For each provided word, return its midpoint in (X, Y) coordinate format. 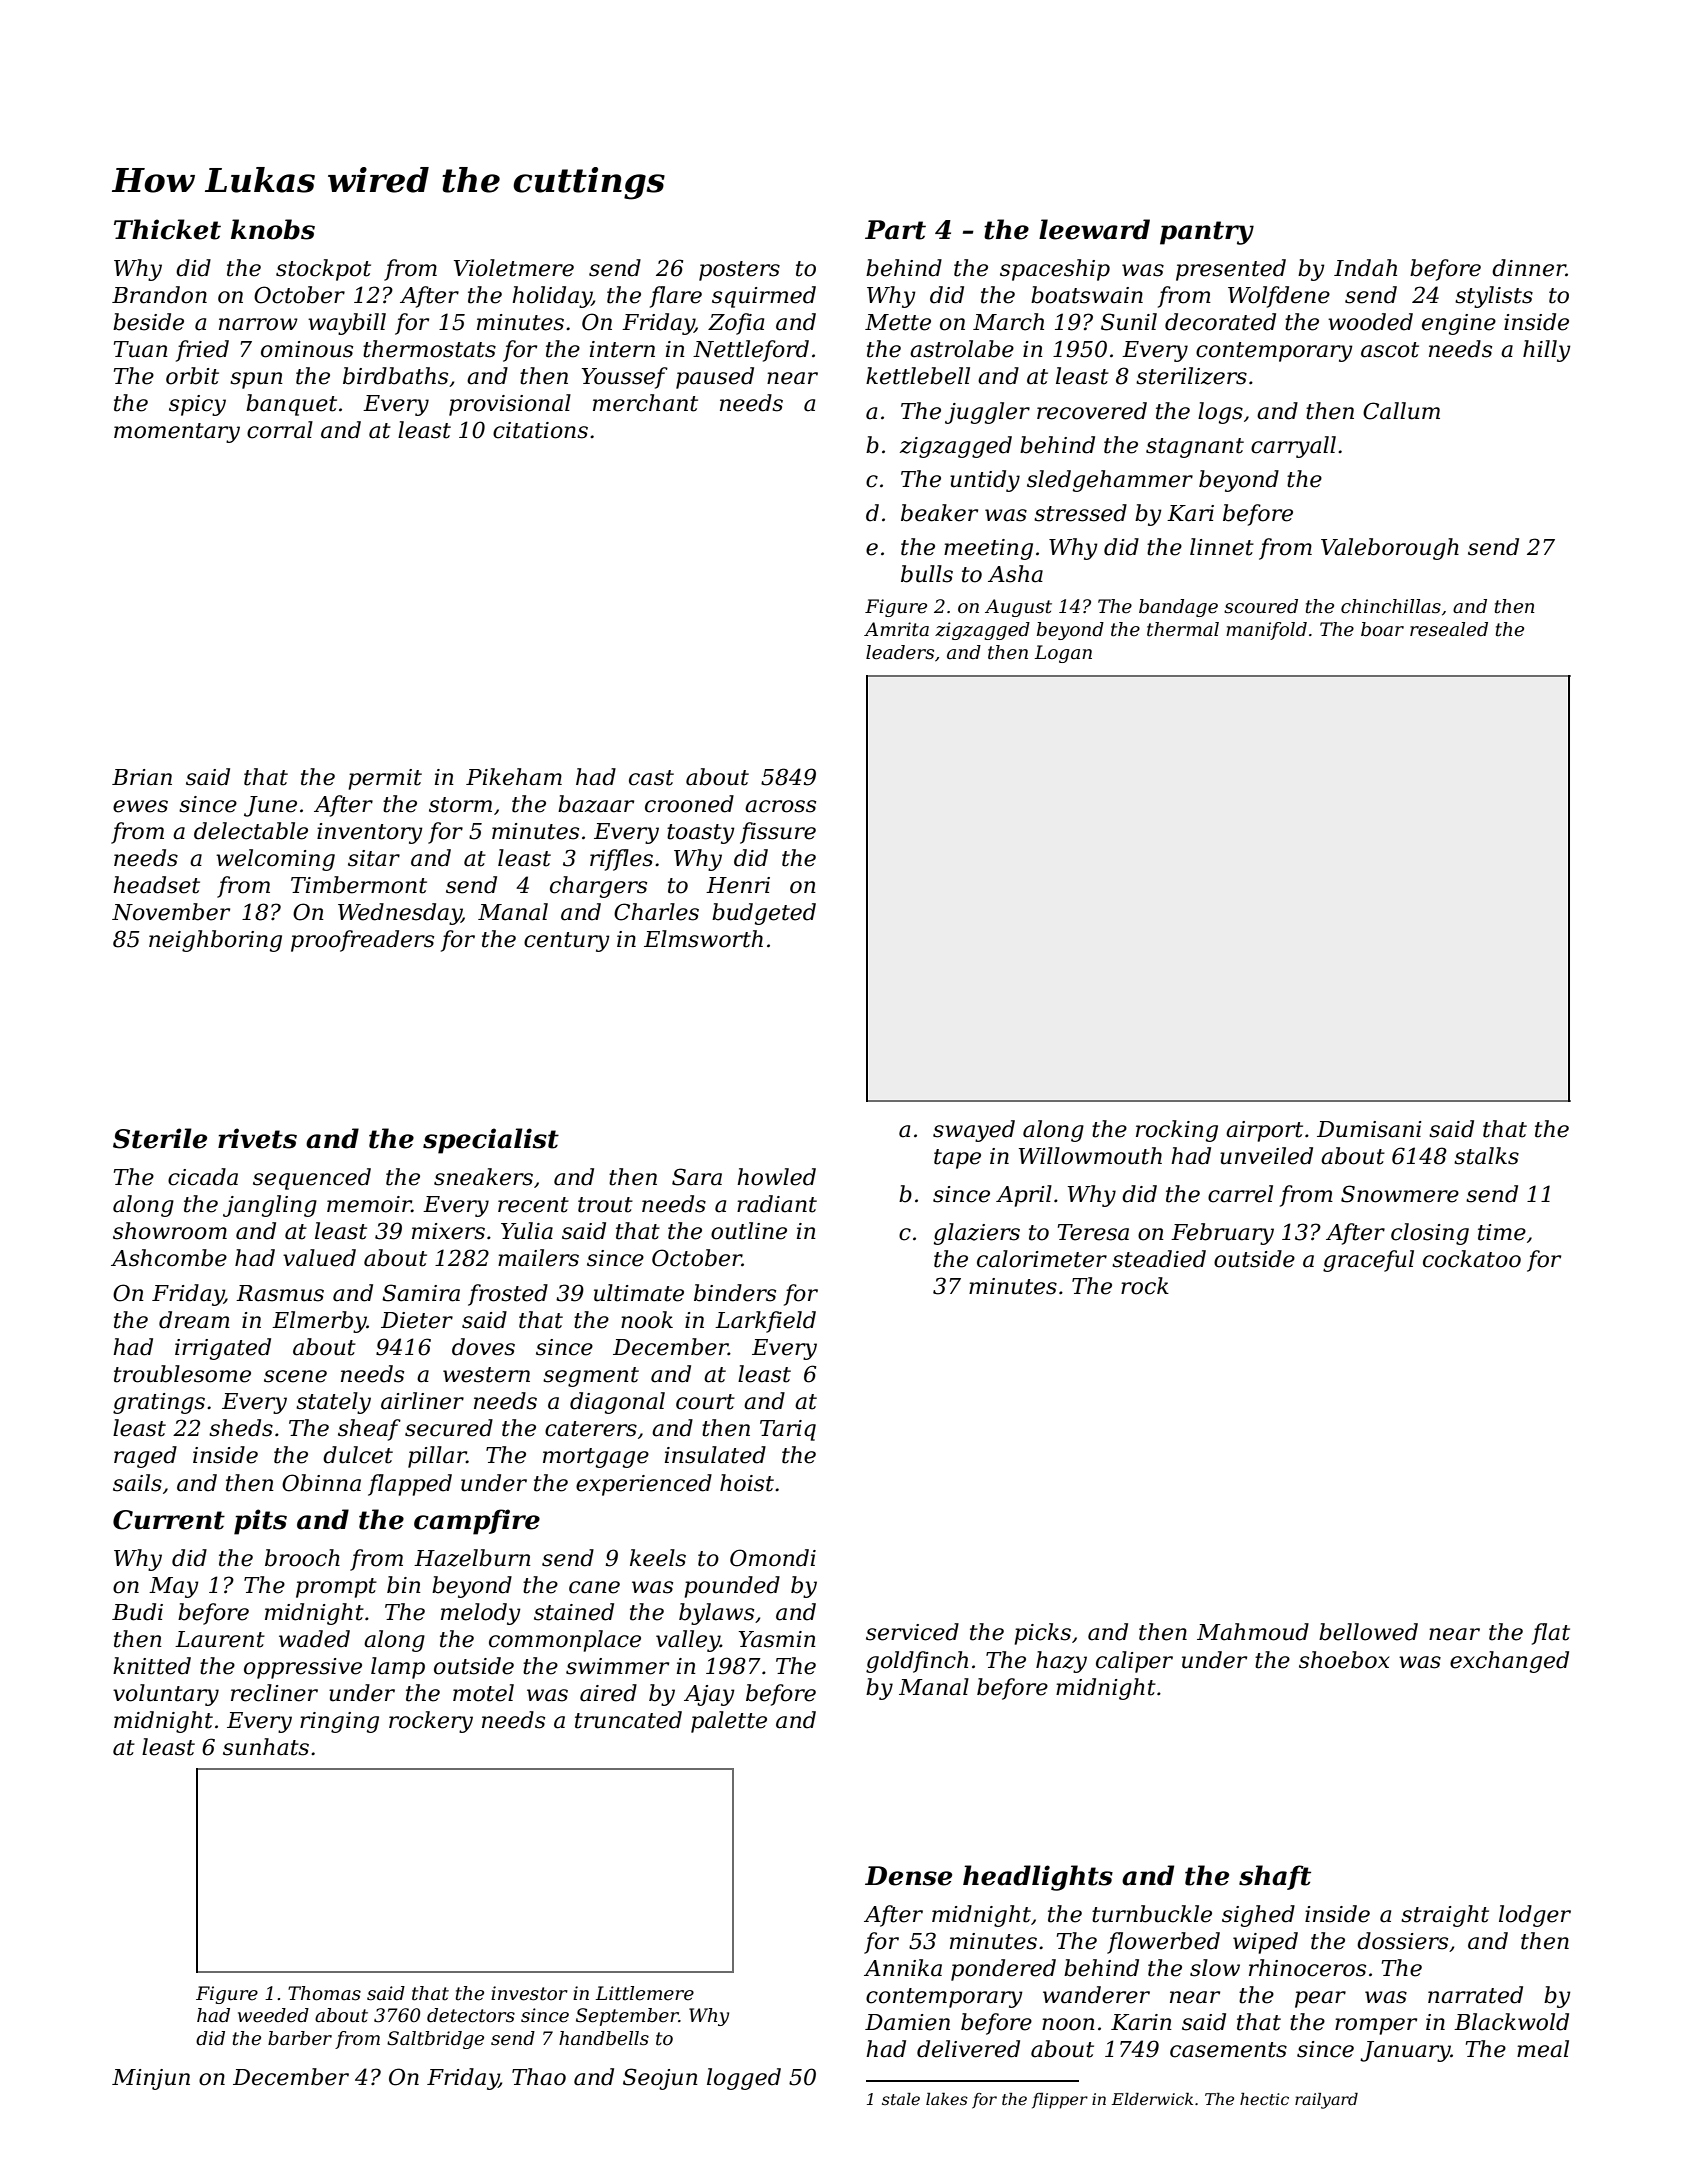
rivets (257, 1138)
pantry (1207, 233)
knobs (273, 229)
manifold (1266, 631)
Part (895, 230)
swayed (974, 1131)
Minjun (151, 2079)
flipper (1060, 2101)
